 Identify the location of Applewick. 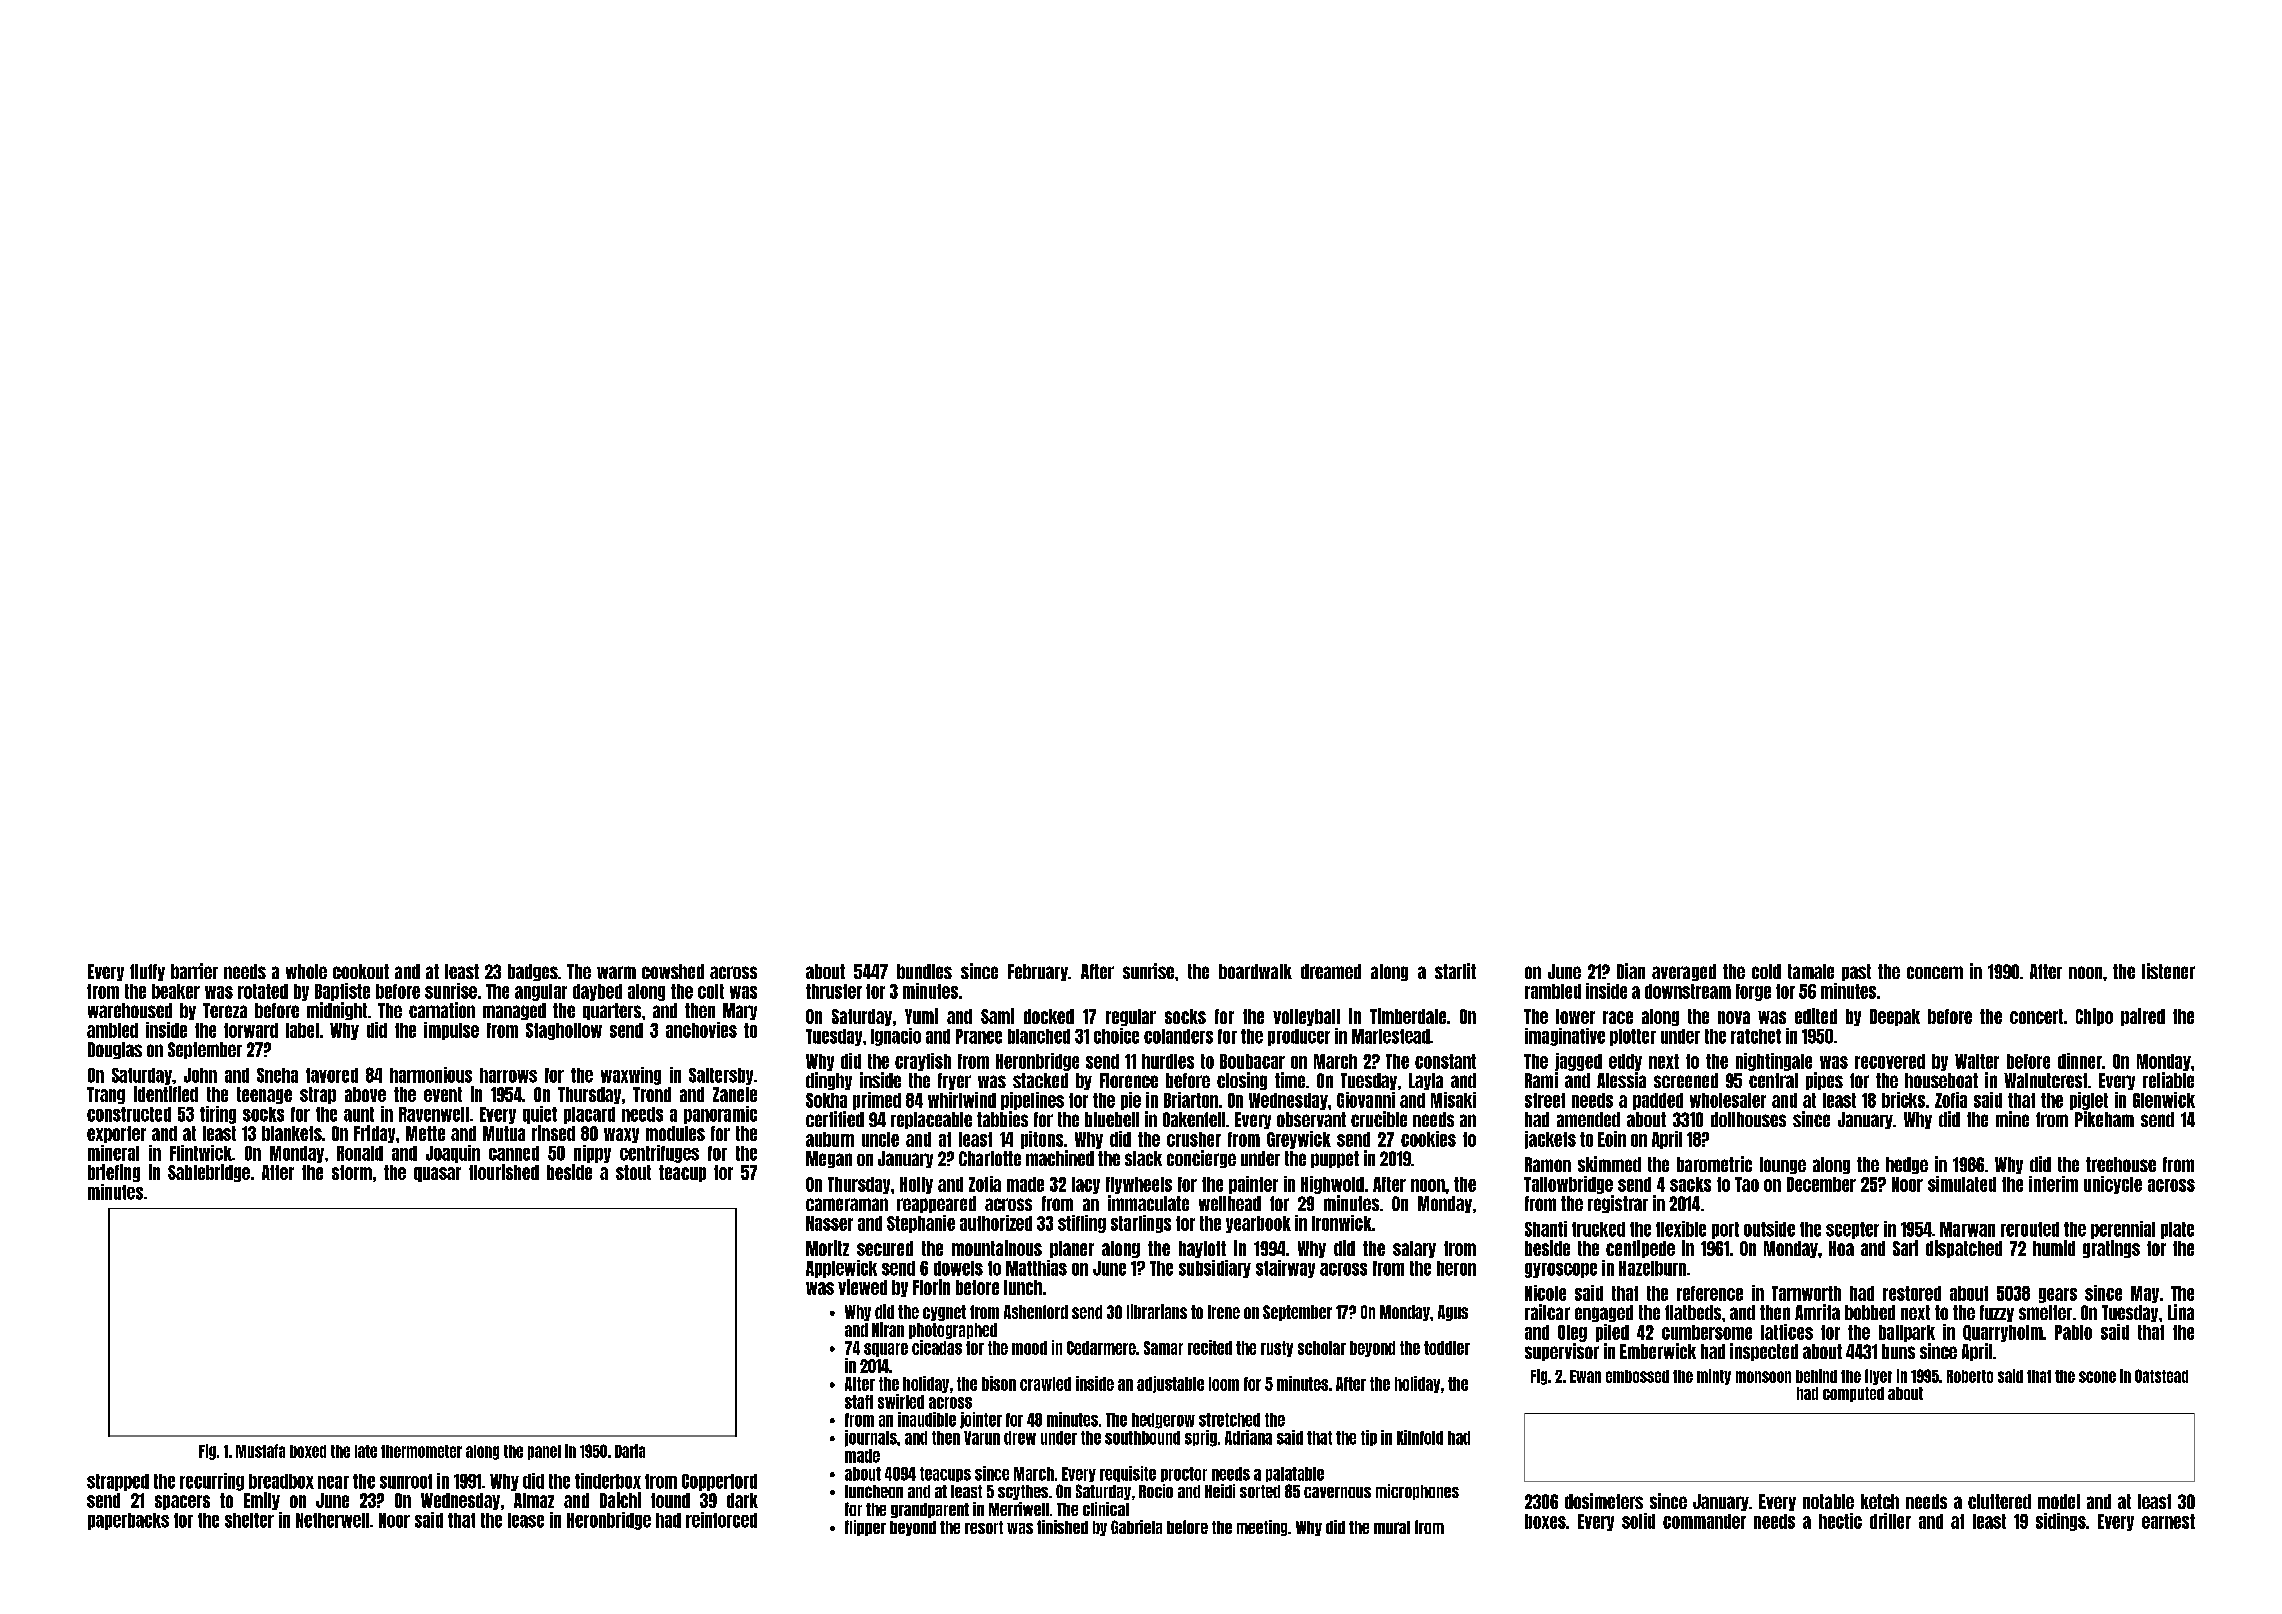
(841, 1269).
